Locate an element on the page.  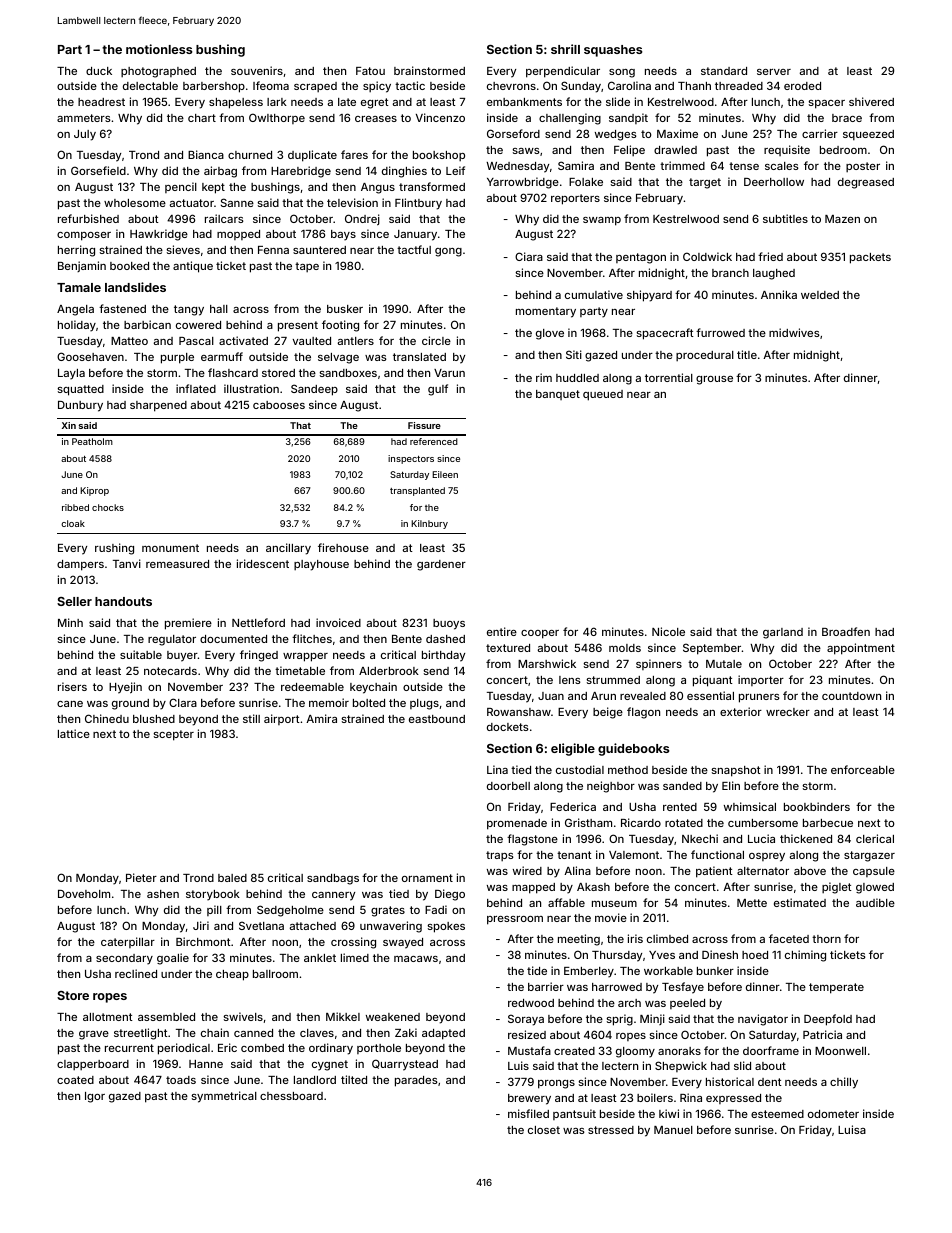
Broadfen is located at coordinates (846, 631).
